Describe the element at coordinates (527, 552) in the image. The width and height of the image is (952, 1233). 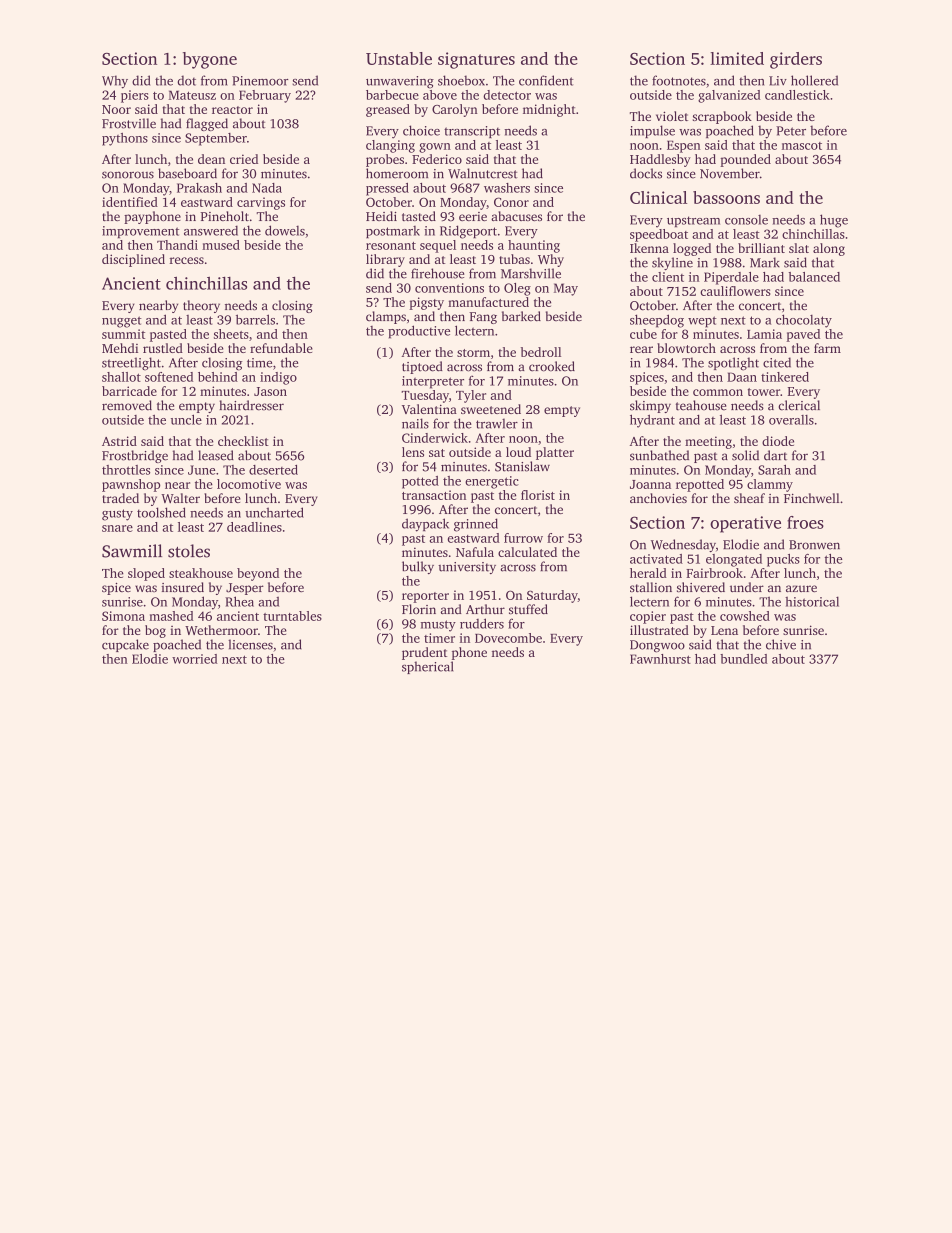
I see `calculated` at that location.
